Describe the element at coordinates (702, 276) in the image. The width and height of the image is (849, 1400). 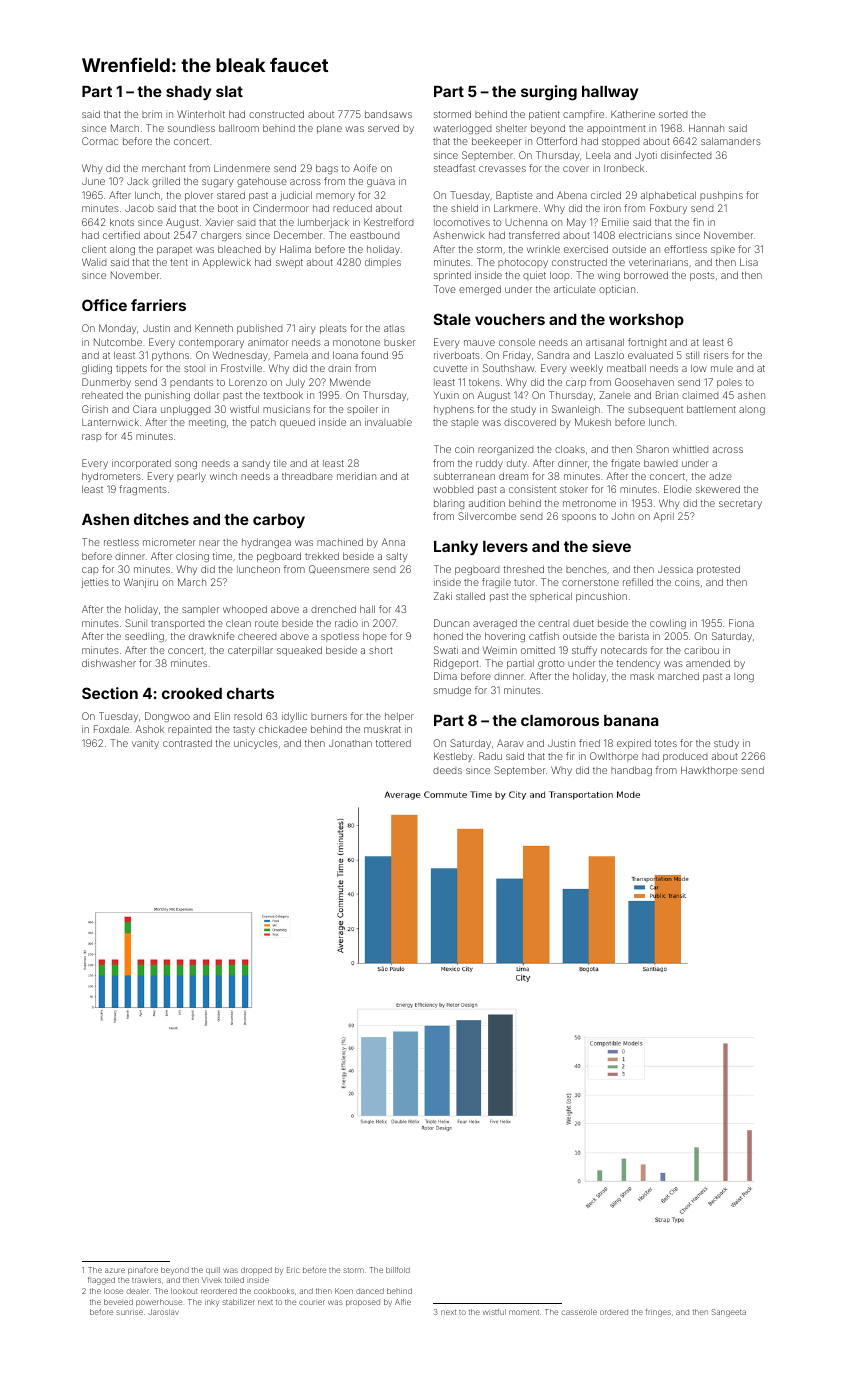
I see `posts` at that location.
